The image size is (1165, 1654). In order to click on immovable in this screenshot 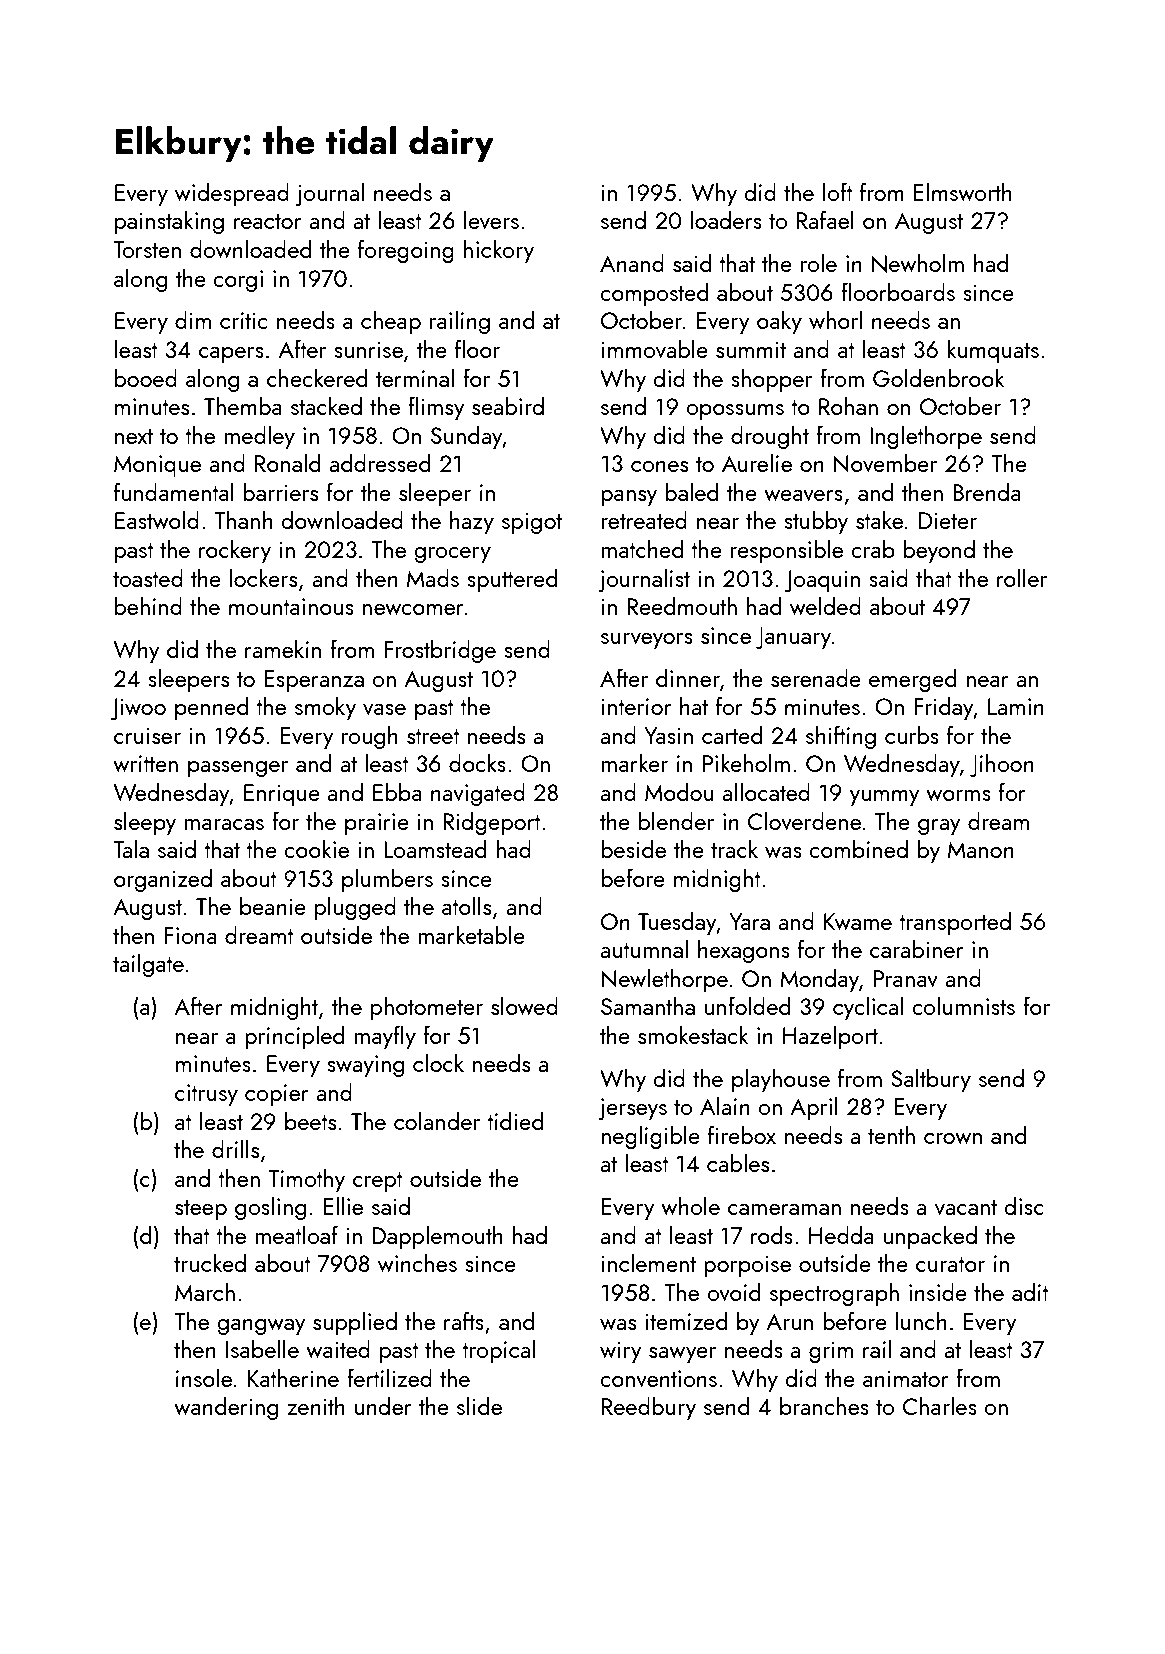, I will do `click(654, 348)`.
